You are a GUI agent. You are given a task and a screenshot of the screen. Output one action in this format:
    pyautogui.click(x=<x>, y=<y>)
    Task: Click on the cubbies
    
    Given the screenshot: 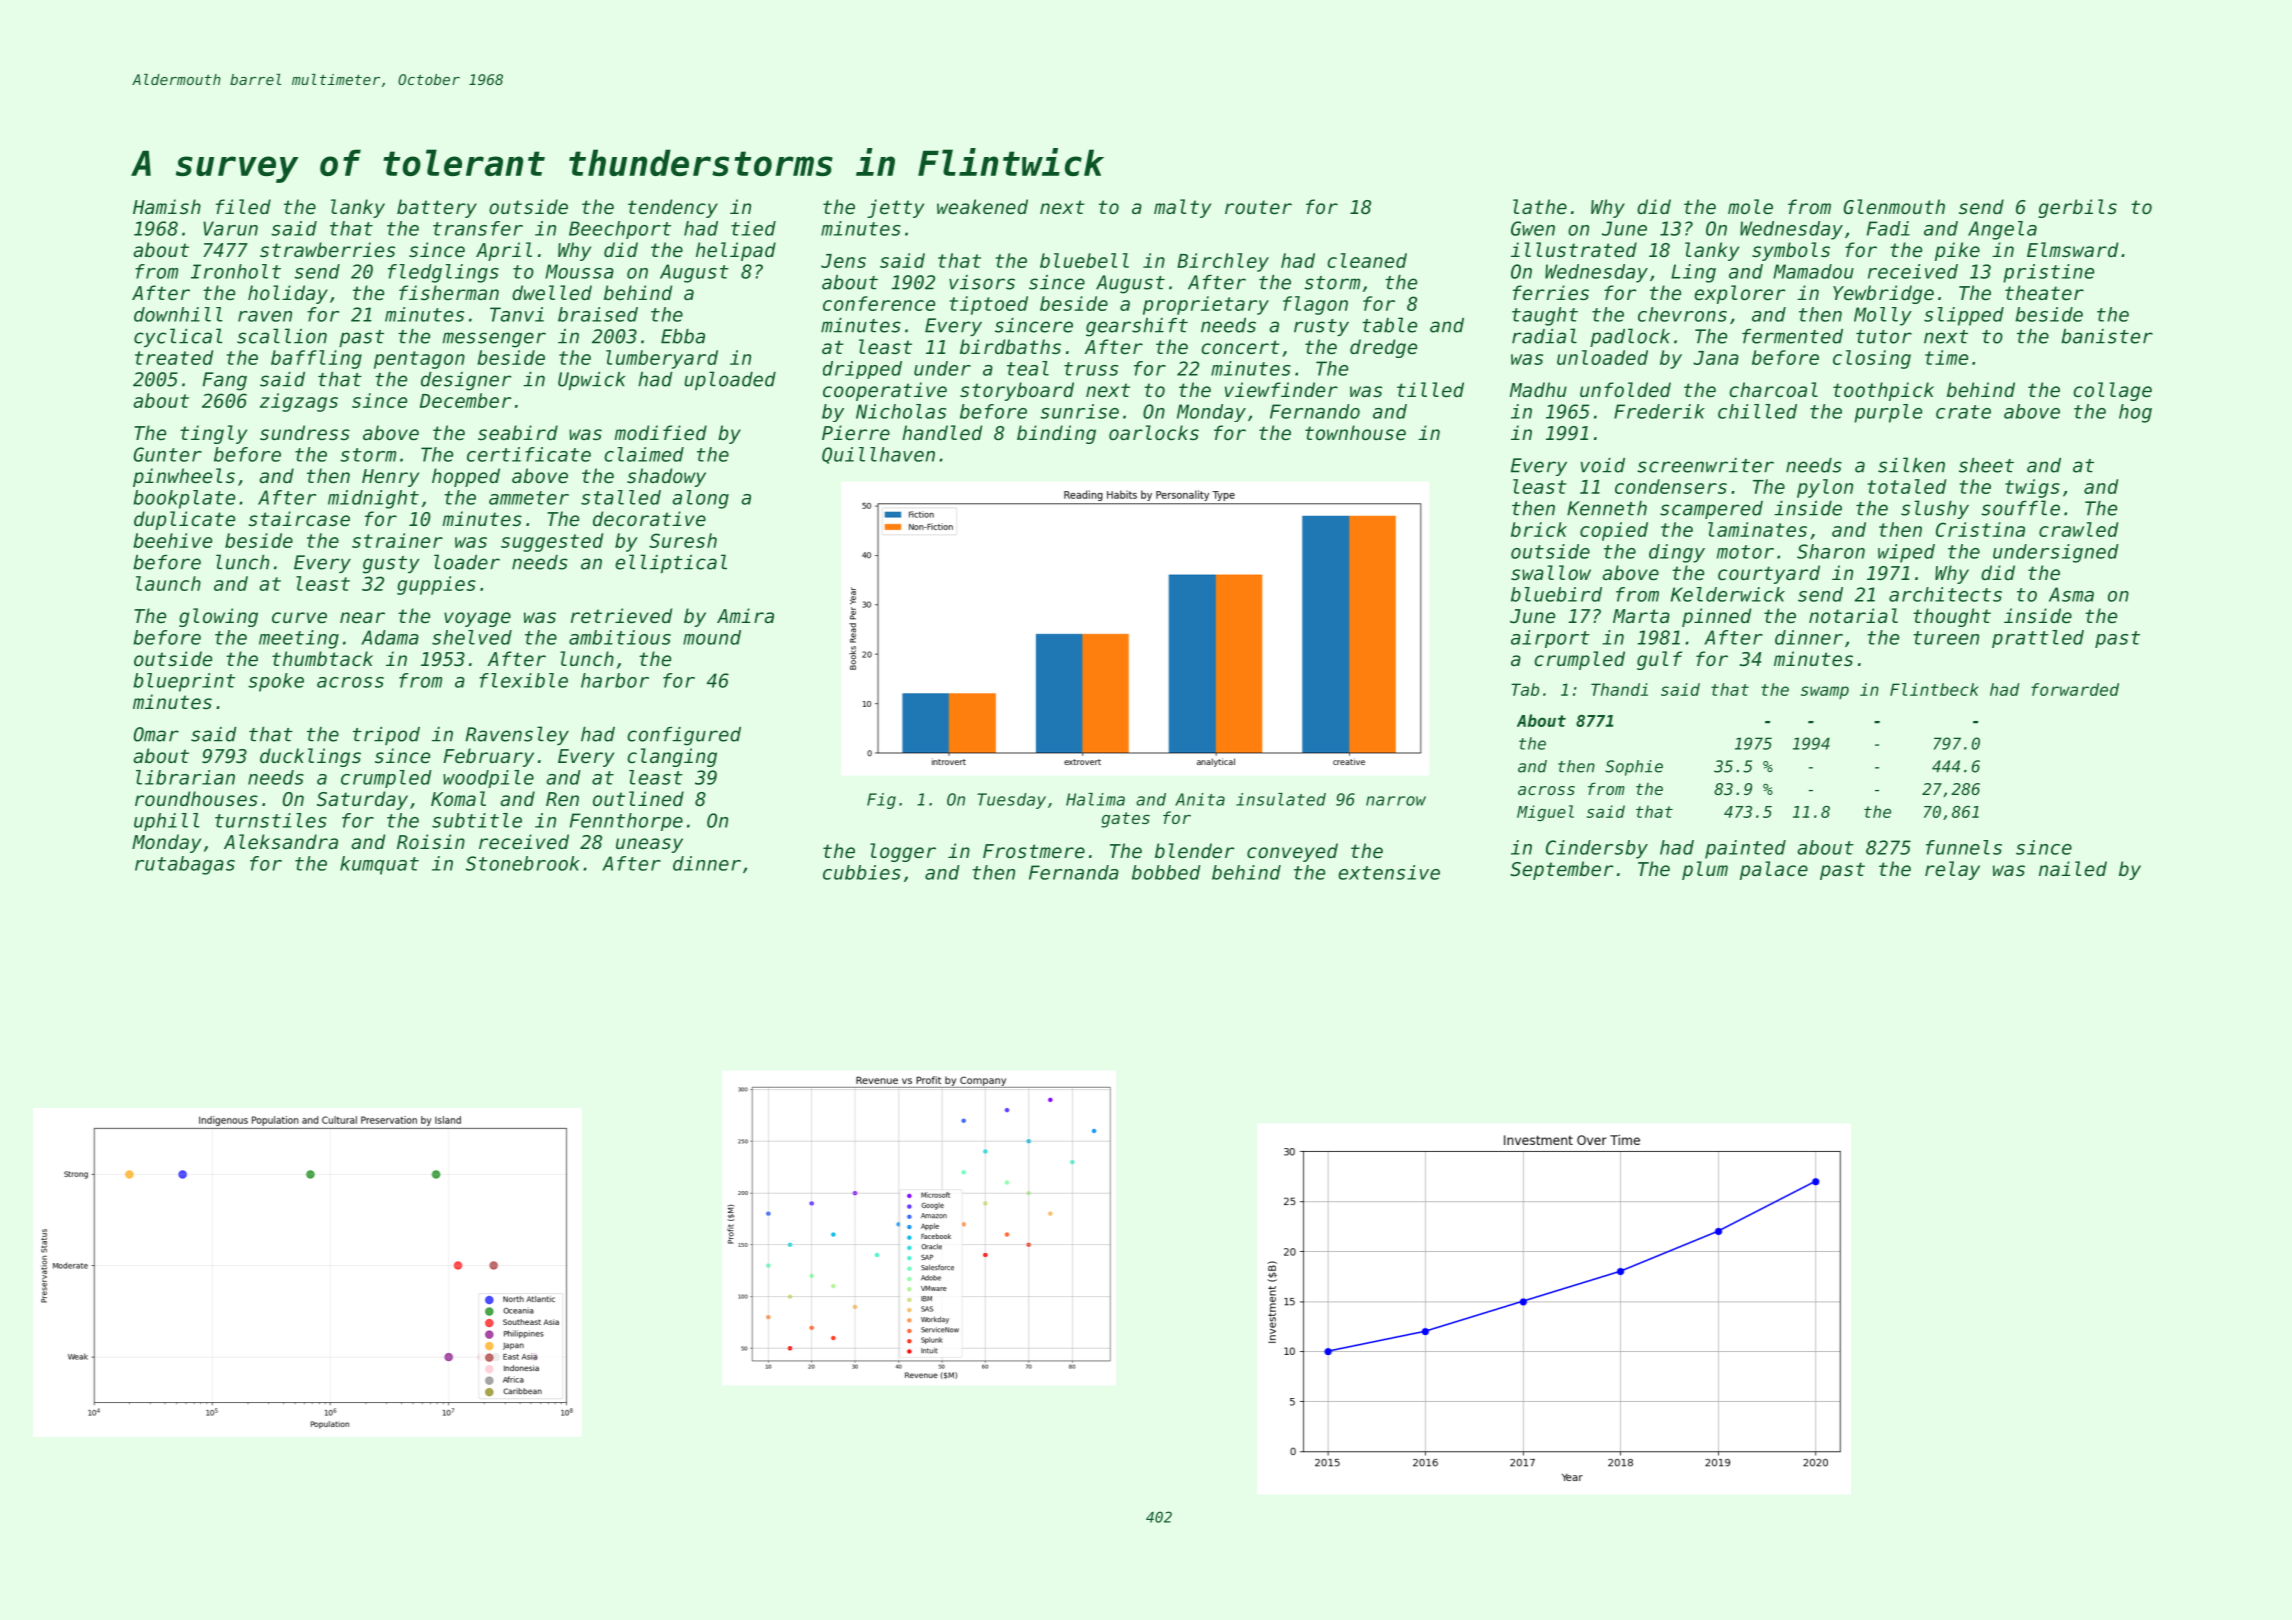 What is the action you would take?
    pyautogui.click(x=862, y=872)
